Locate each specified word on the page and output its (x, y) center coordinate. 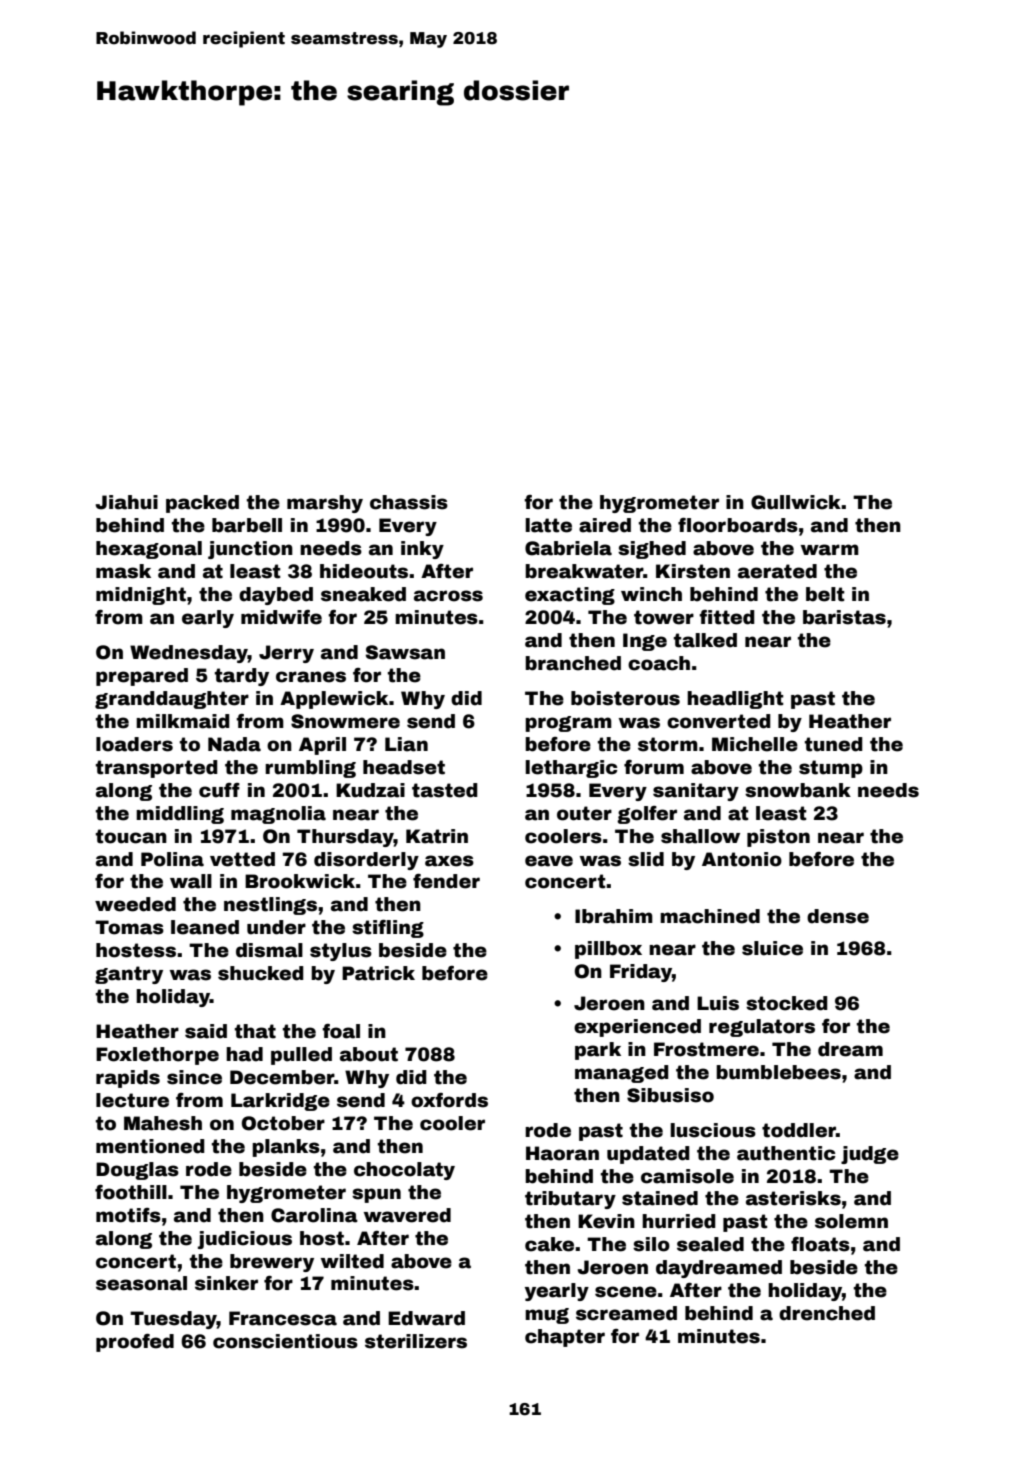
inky (422, 550)
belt (825, 594)
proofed (135, 1343)
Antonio (742, 859)
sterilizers (416, 1341)
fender (446, 881)
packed (202, 504)
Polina (172, 859)
